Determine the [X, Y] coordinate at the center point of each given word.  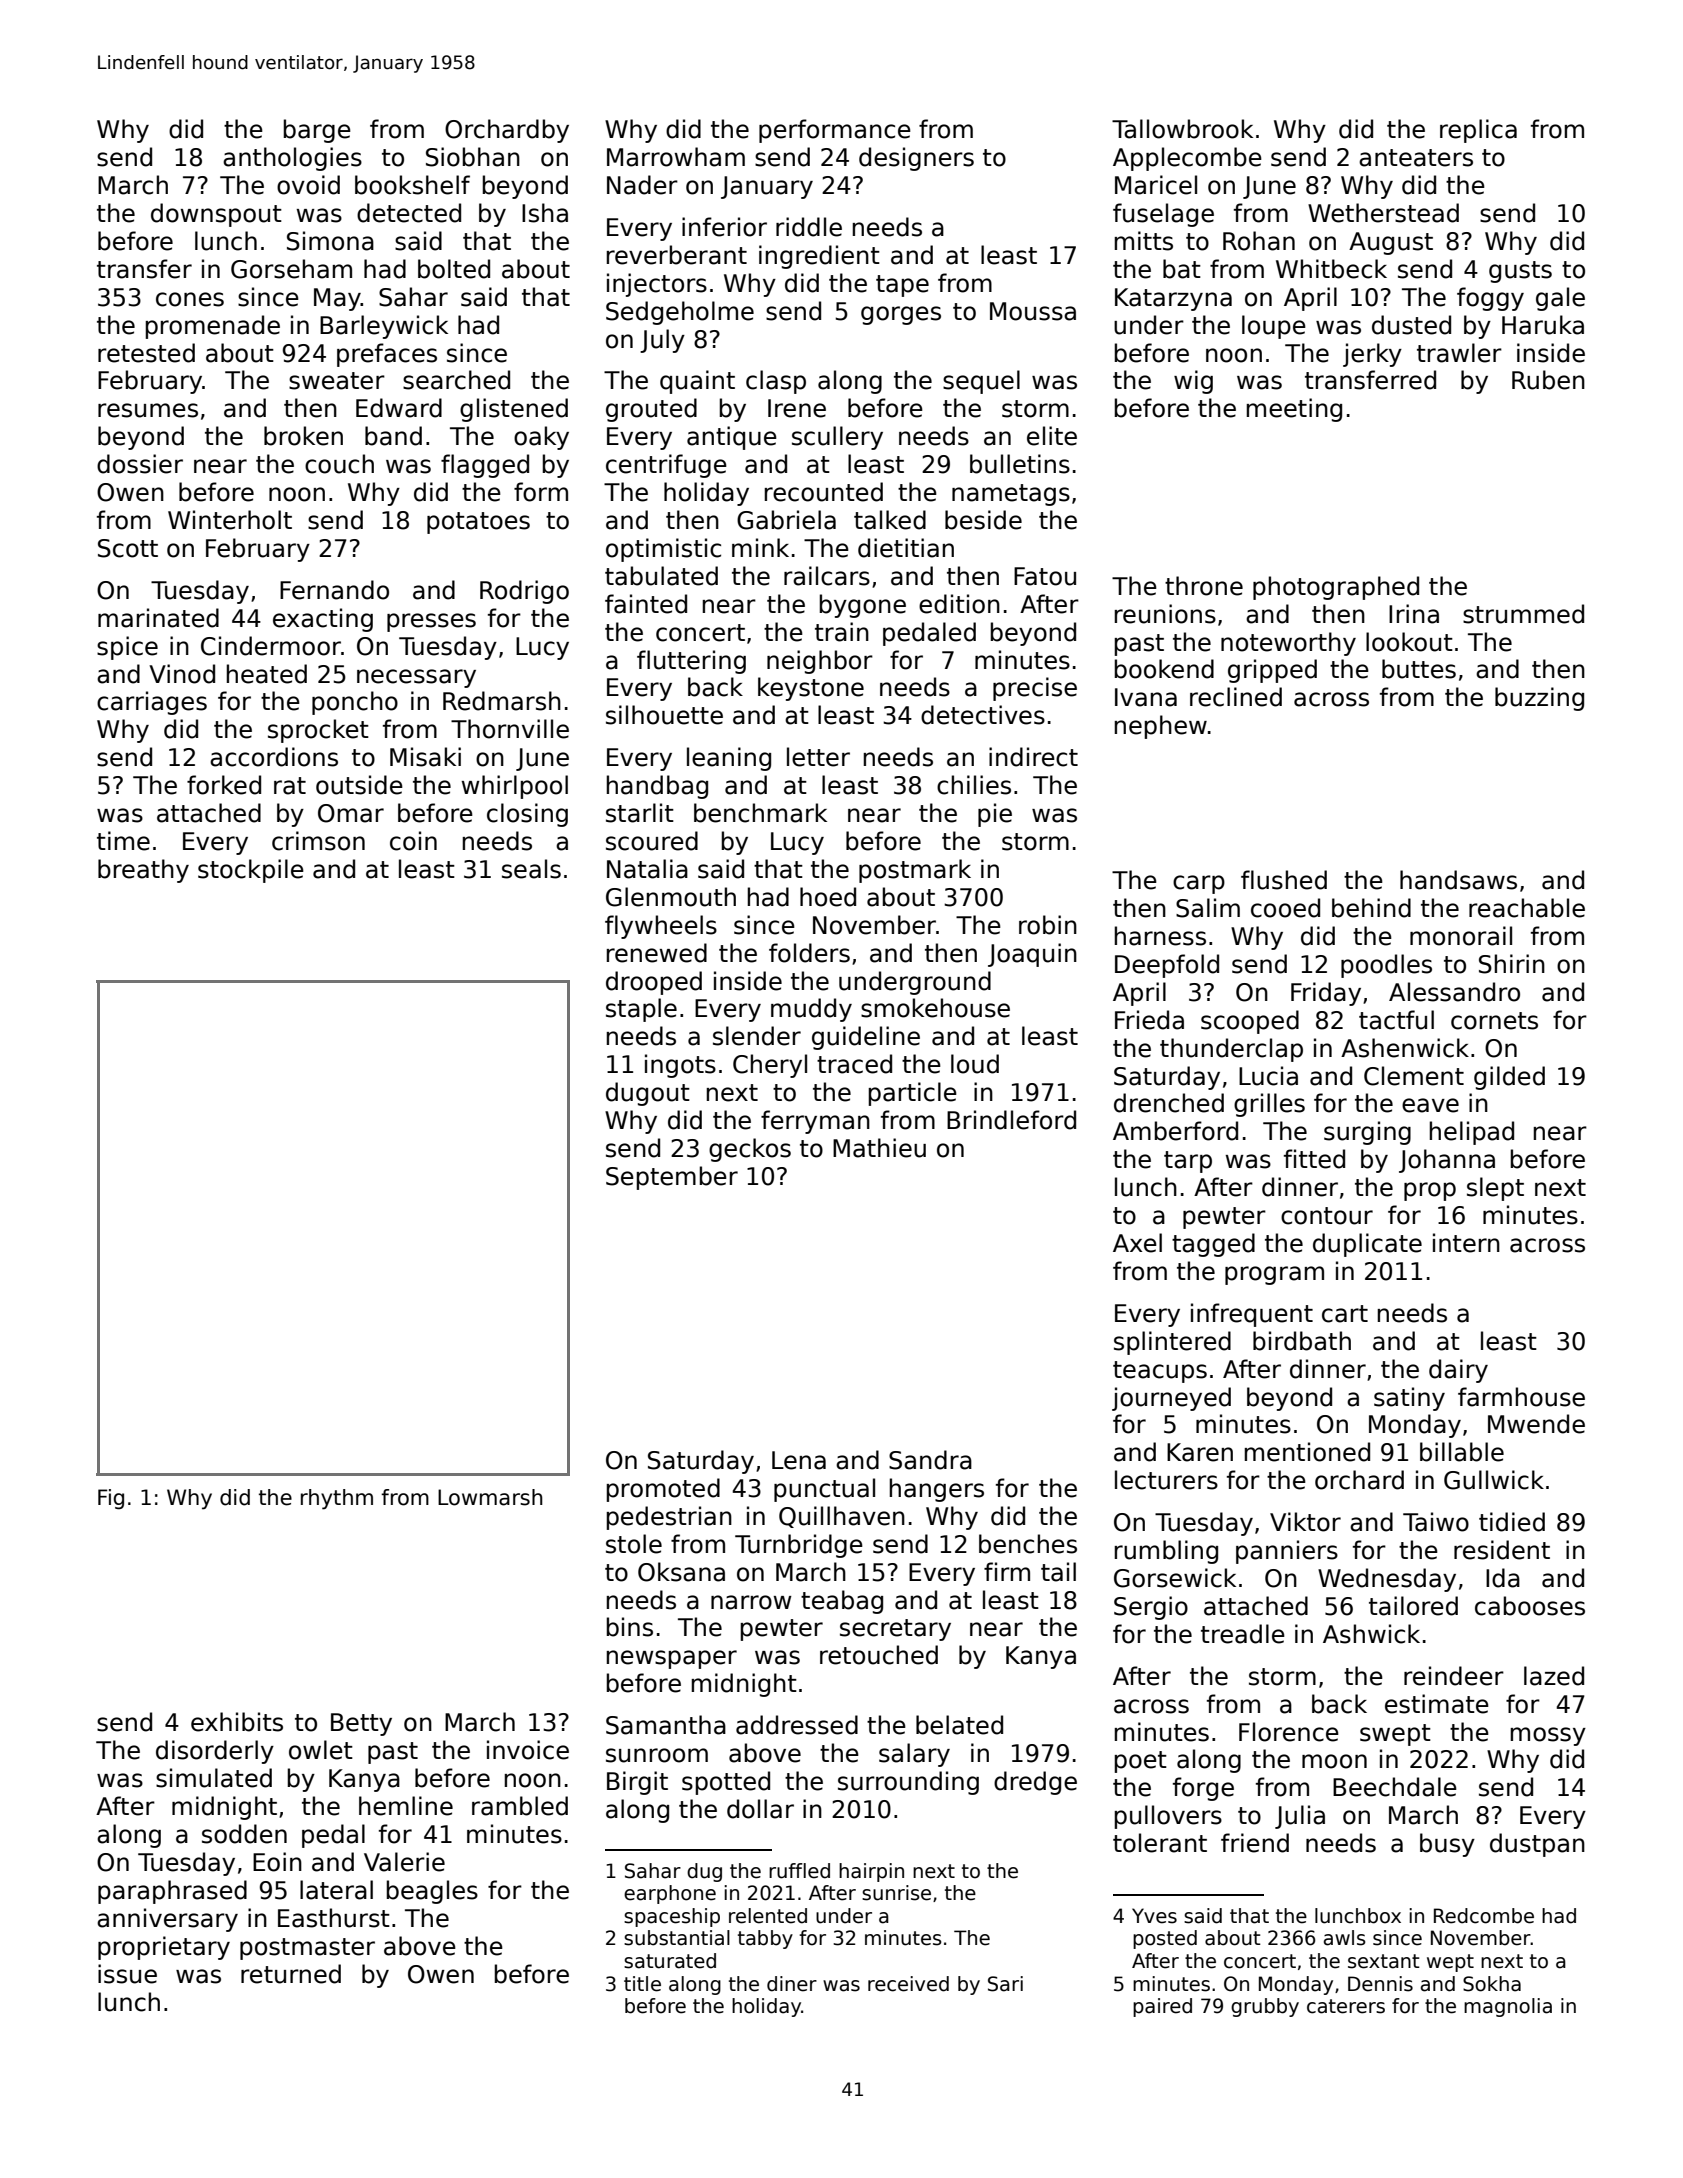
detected [409, 213]
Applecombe [1187, 159]
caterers [1346, 2006]
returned [291, 1974]
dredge [1035, 1783]
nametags [1011, 495]
